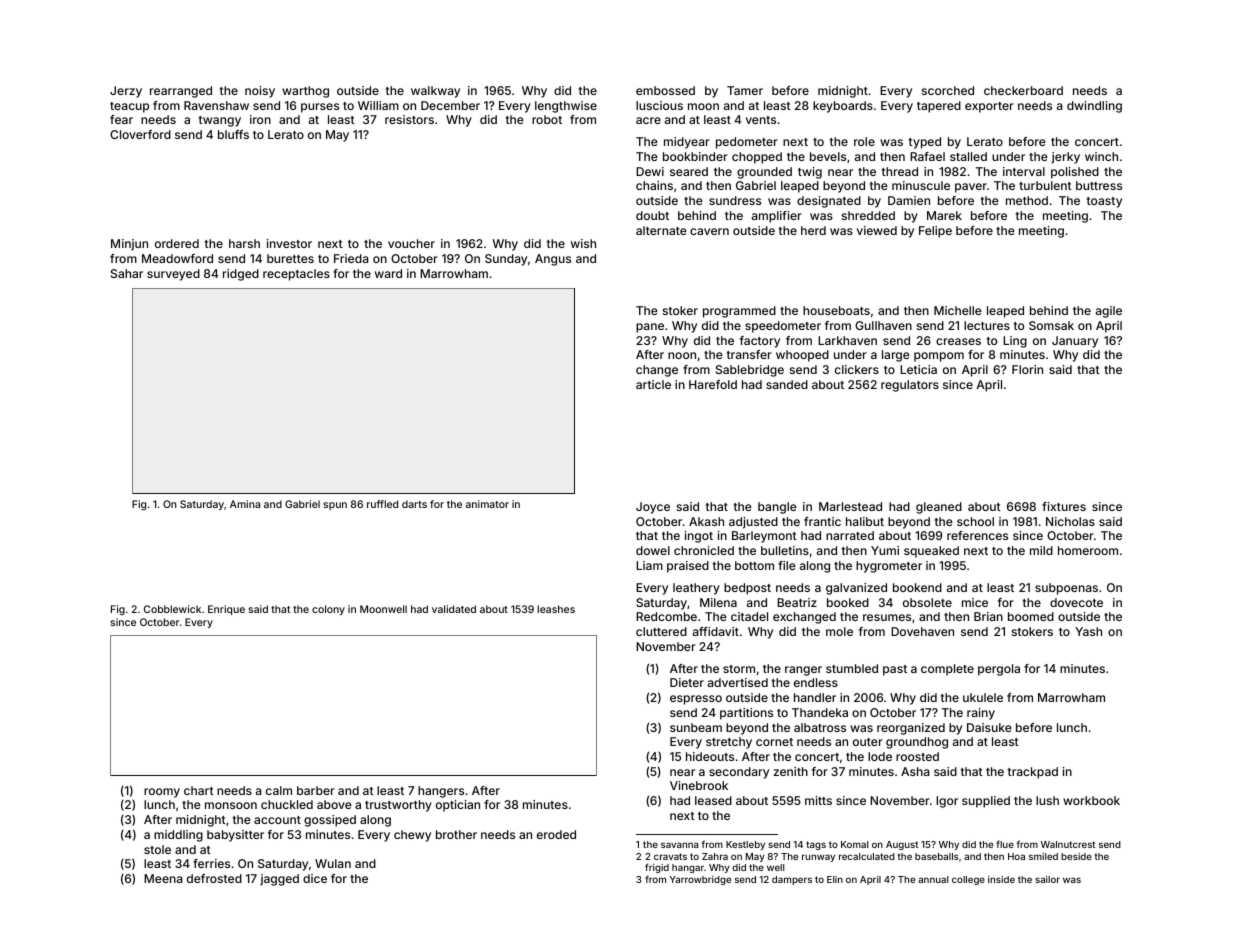 The width and height of the document is (1233, 952). I want to click on leashes, so click(556, 609).
